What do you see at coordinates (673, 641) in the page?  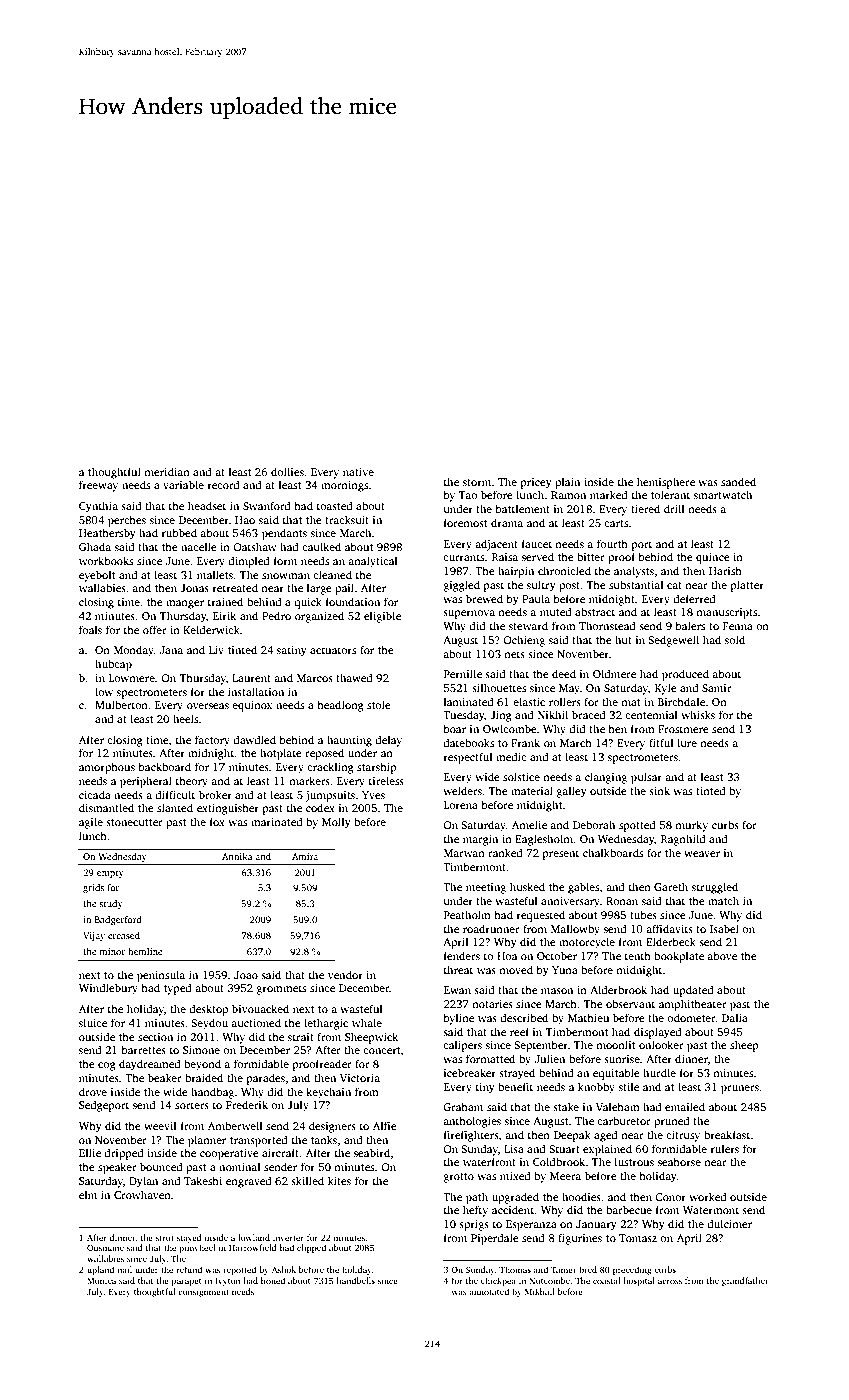 I see `Sedgewell` at bounding box center [673, 641].
